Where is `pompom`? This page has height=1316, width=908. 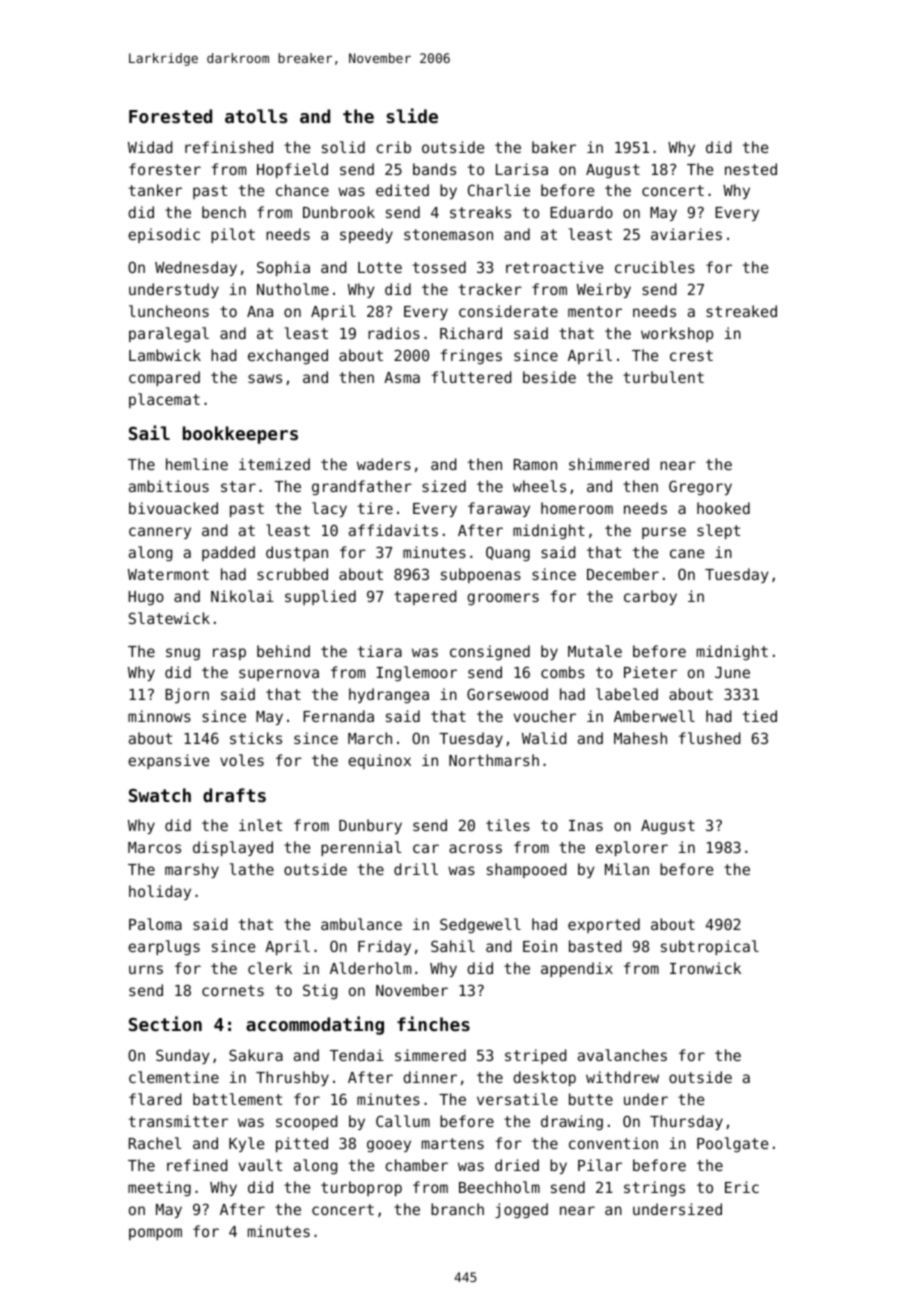
pompom is located at coordinates (155, 1234).
